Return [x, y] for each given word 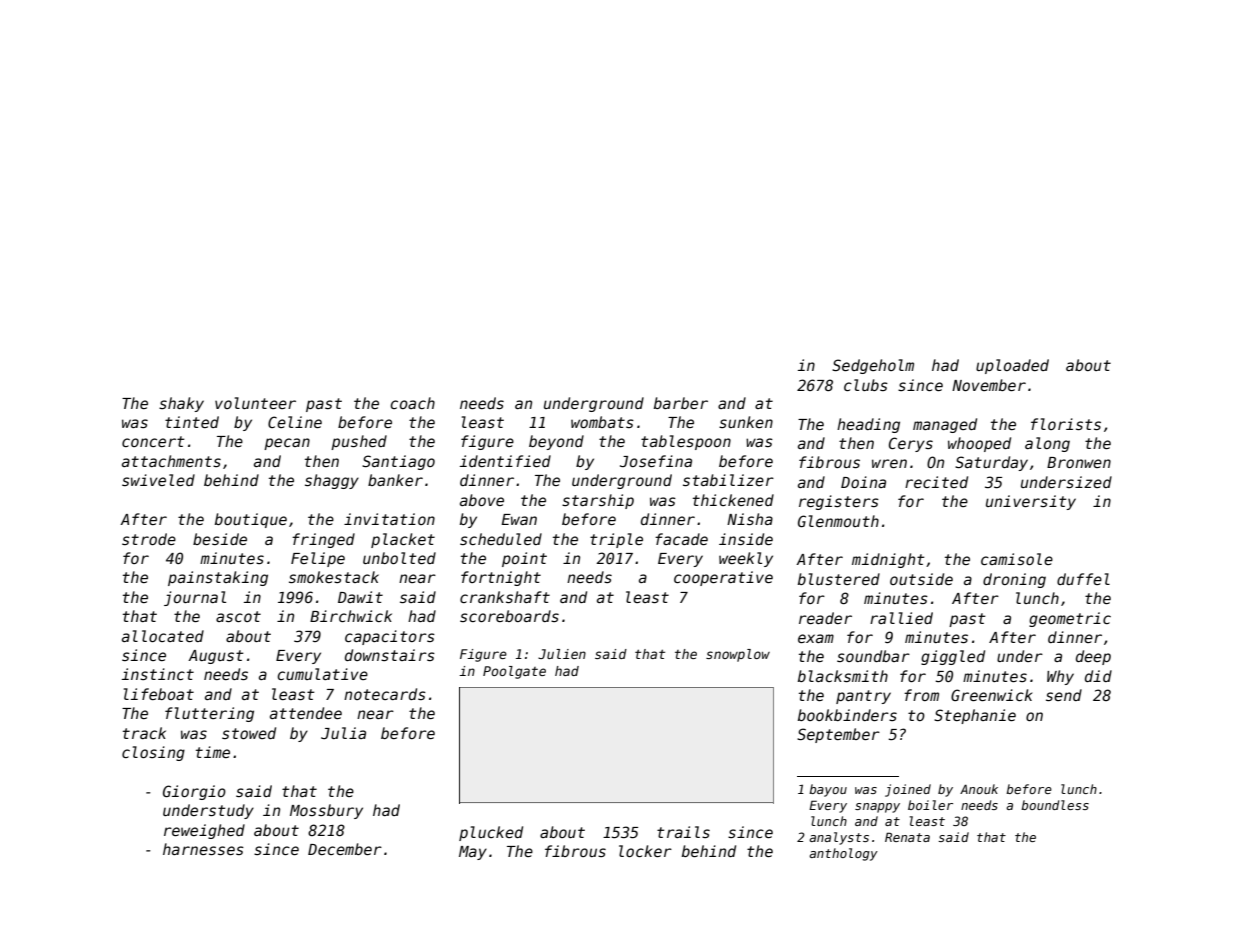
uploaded [1012, 366]
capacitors [390, 637]
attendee [306, 713]
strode [149, 539]
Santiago [398, 462]
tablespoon [686, 442]
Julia [343, 733]
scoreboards [509, 616]
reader [825, 618]
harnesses [203, 849]
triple [616, 540]
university [1031, 502]
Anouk [979, 789]
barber [681, 403]
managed [945, 425]
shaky [181, 404]
